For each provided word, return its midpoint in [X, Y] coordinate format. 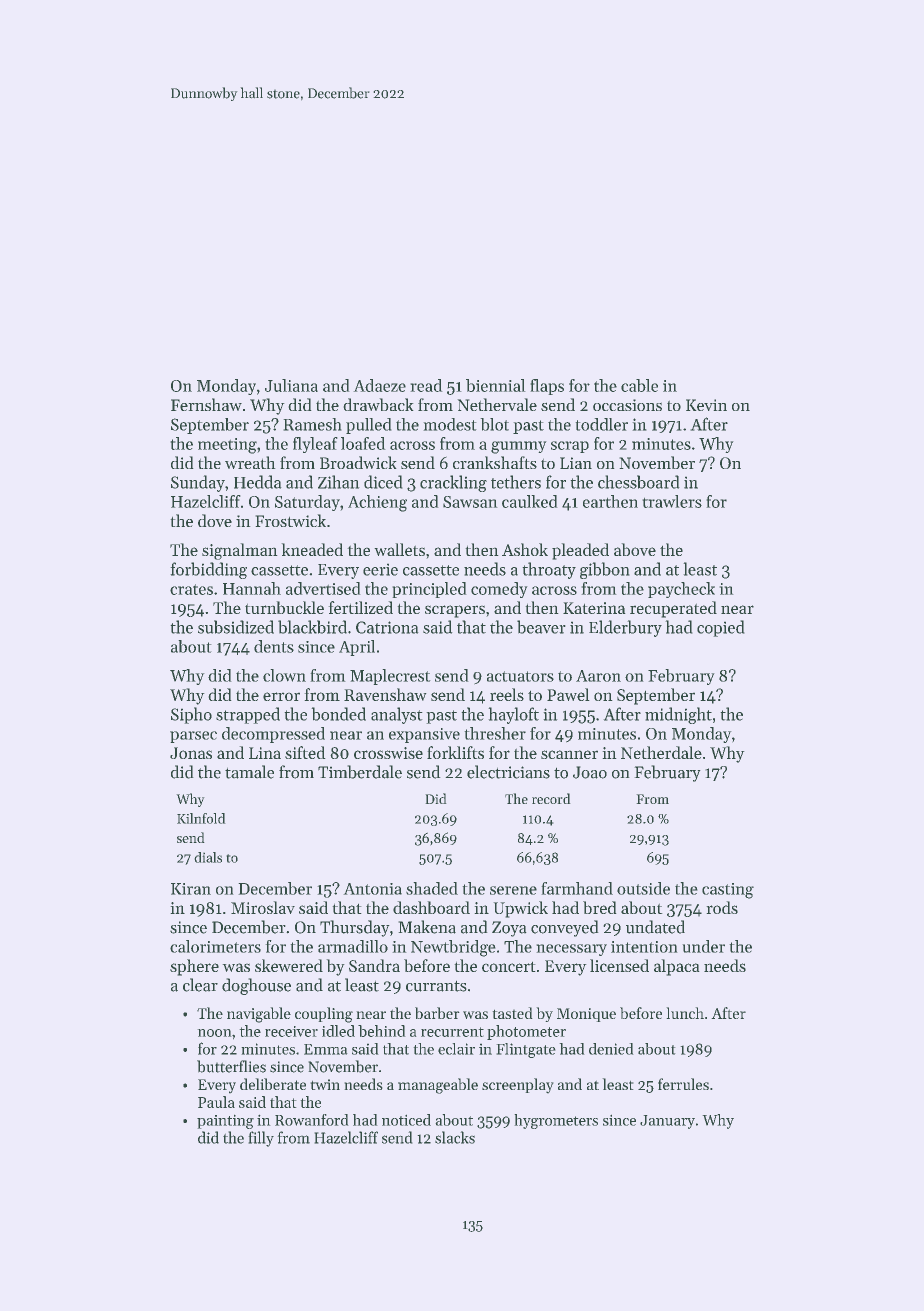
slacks [455, 1137]
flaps [547, 387]
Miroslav [263, 907]
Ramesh [312, 424]
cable [639, 385]
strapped [248, 715]
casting [728, 891]
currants [436, 986]
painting [225, 1121]
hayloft [513, 715]
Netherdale [661, 752]
